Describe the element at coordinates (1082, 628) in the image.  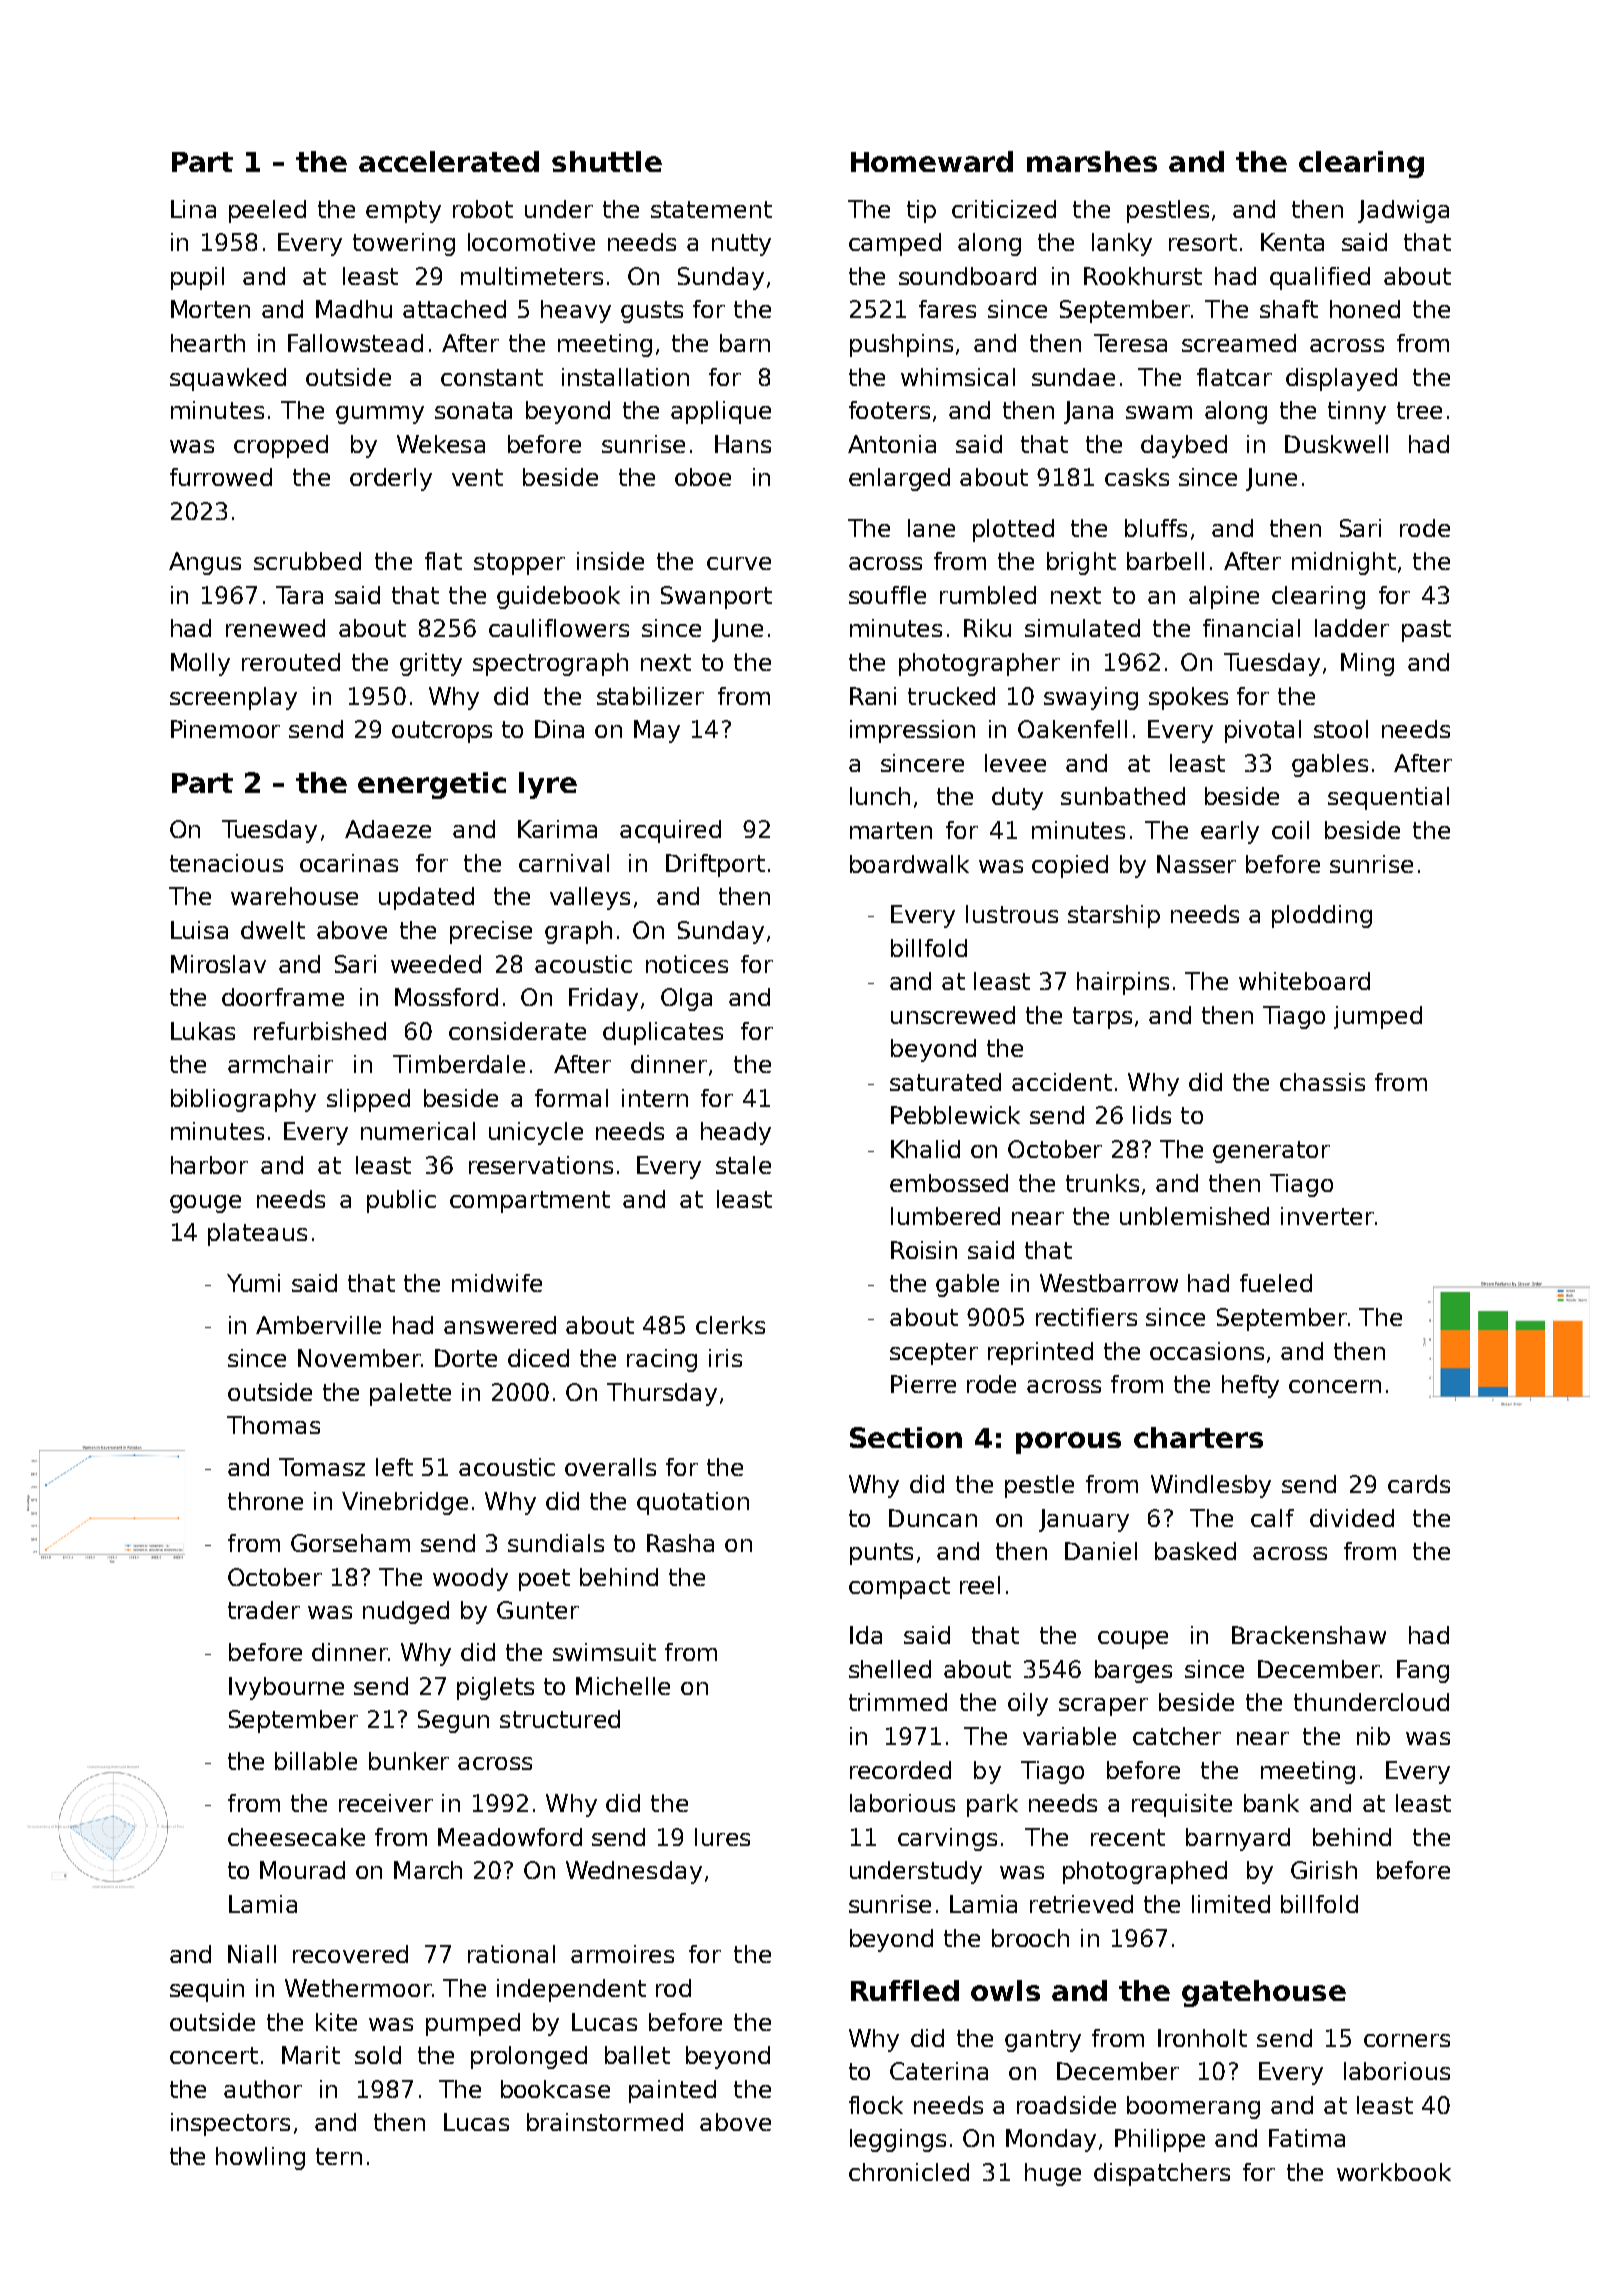
I see `simulated` at that location.
